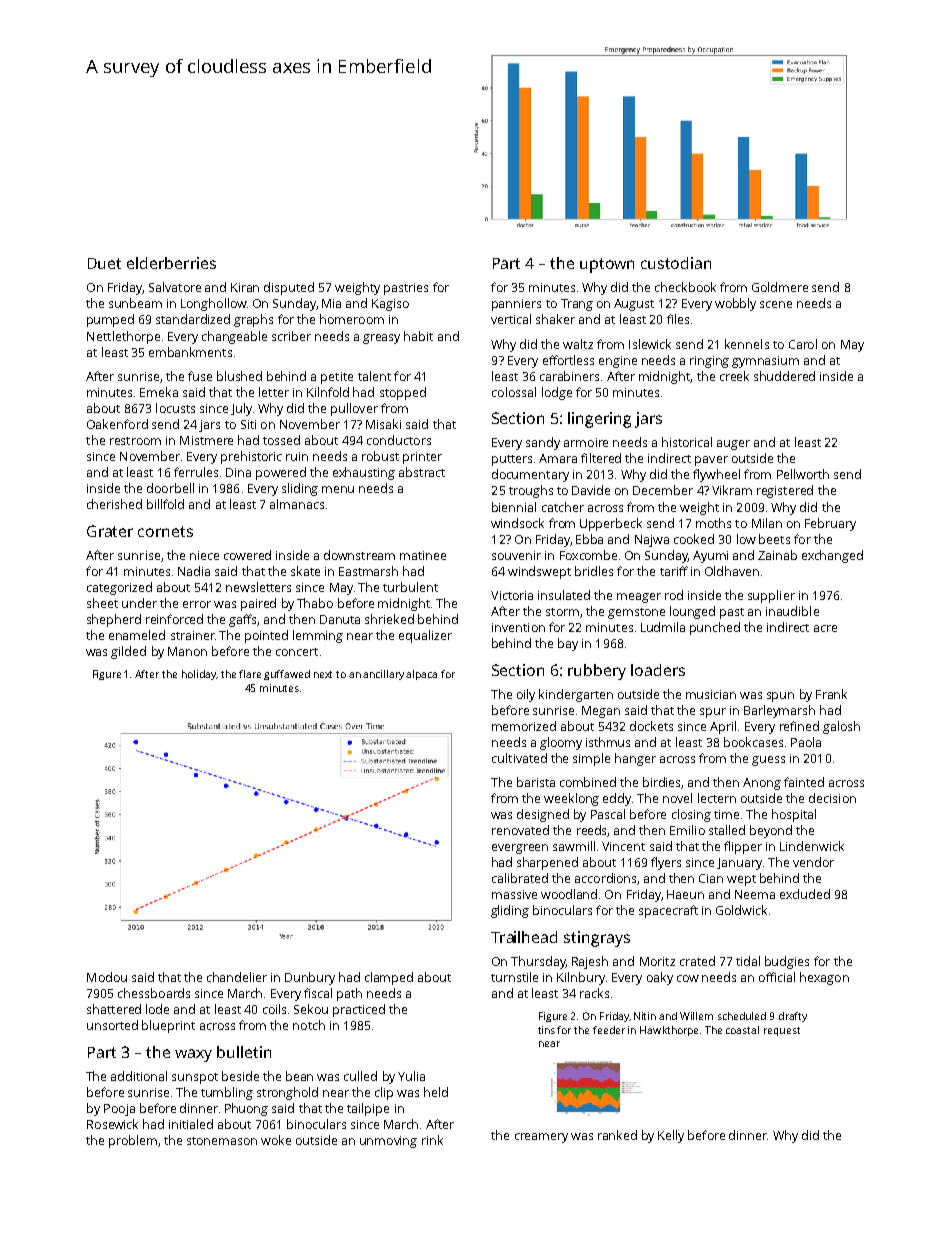 This screenshot has width=952, height=1233. I want to click on Kagiso, so click(390, 305).
